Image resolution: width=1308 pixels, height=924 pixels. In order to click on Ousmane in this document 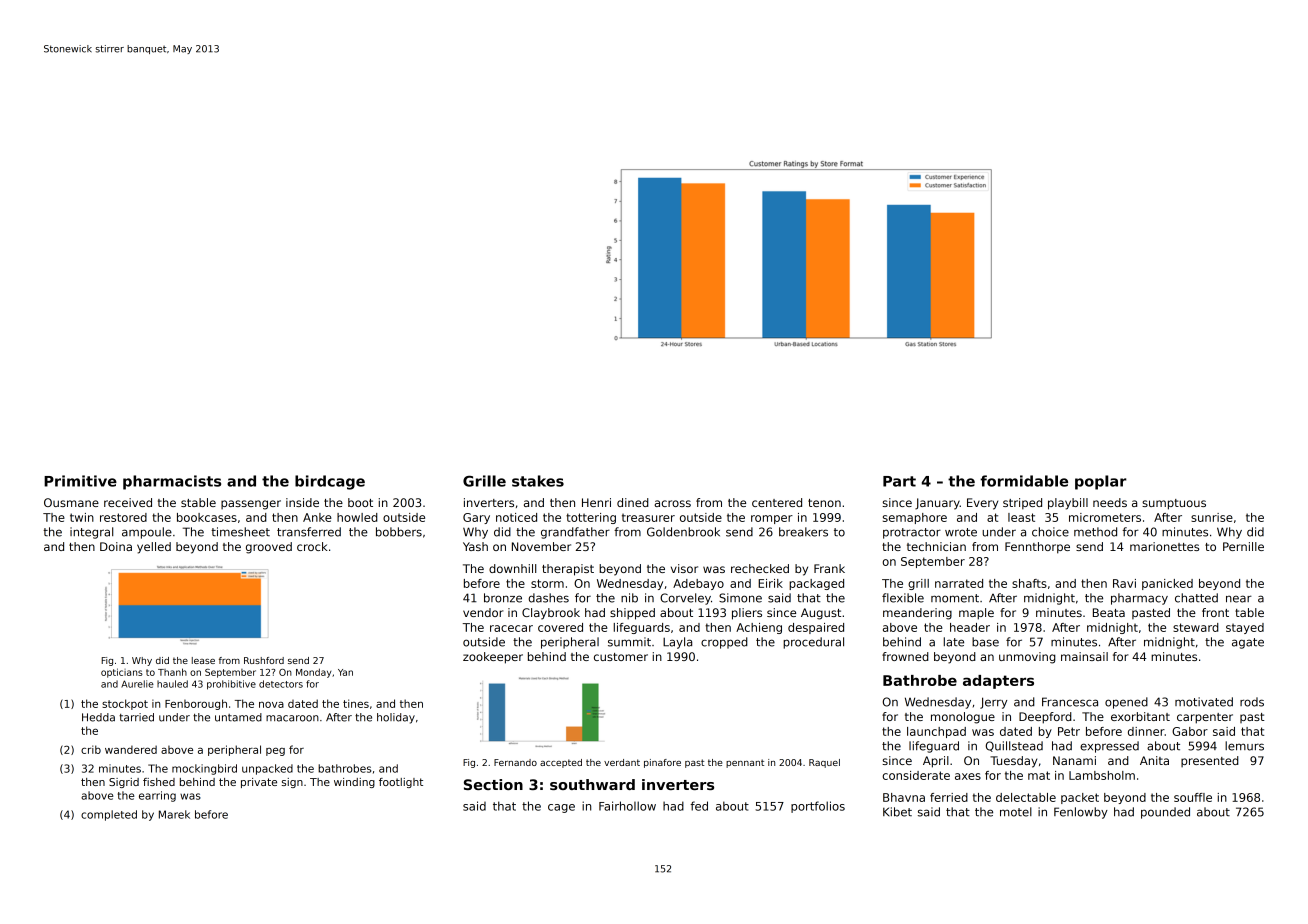, I will do `click(71, 502)`.
